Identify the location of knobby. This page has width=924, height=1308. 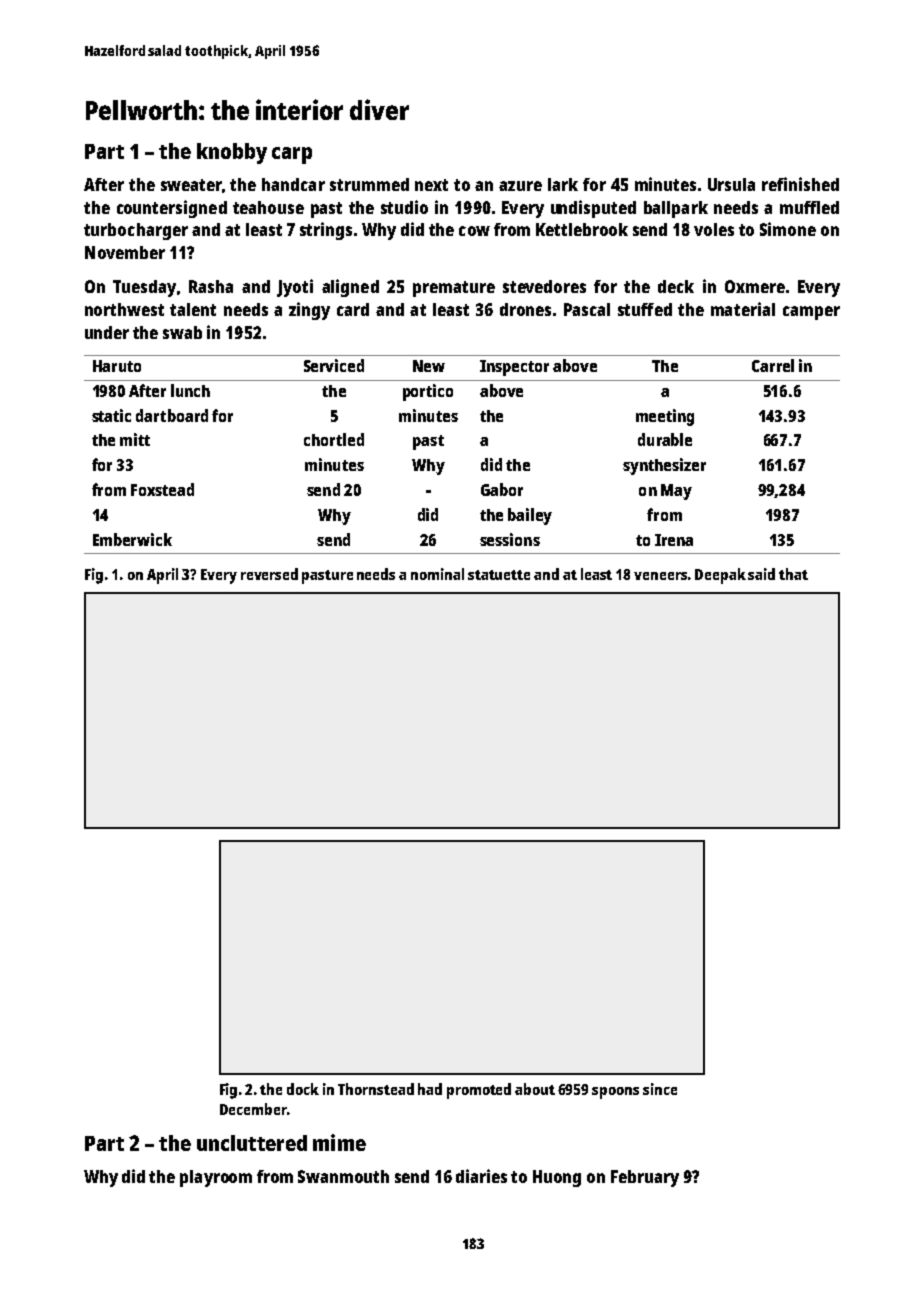
(232, 153).
